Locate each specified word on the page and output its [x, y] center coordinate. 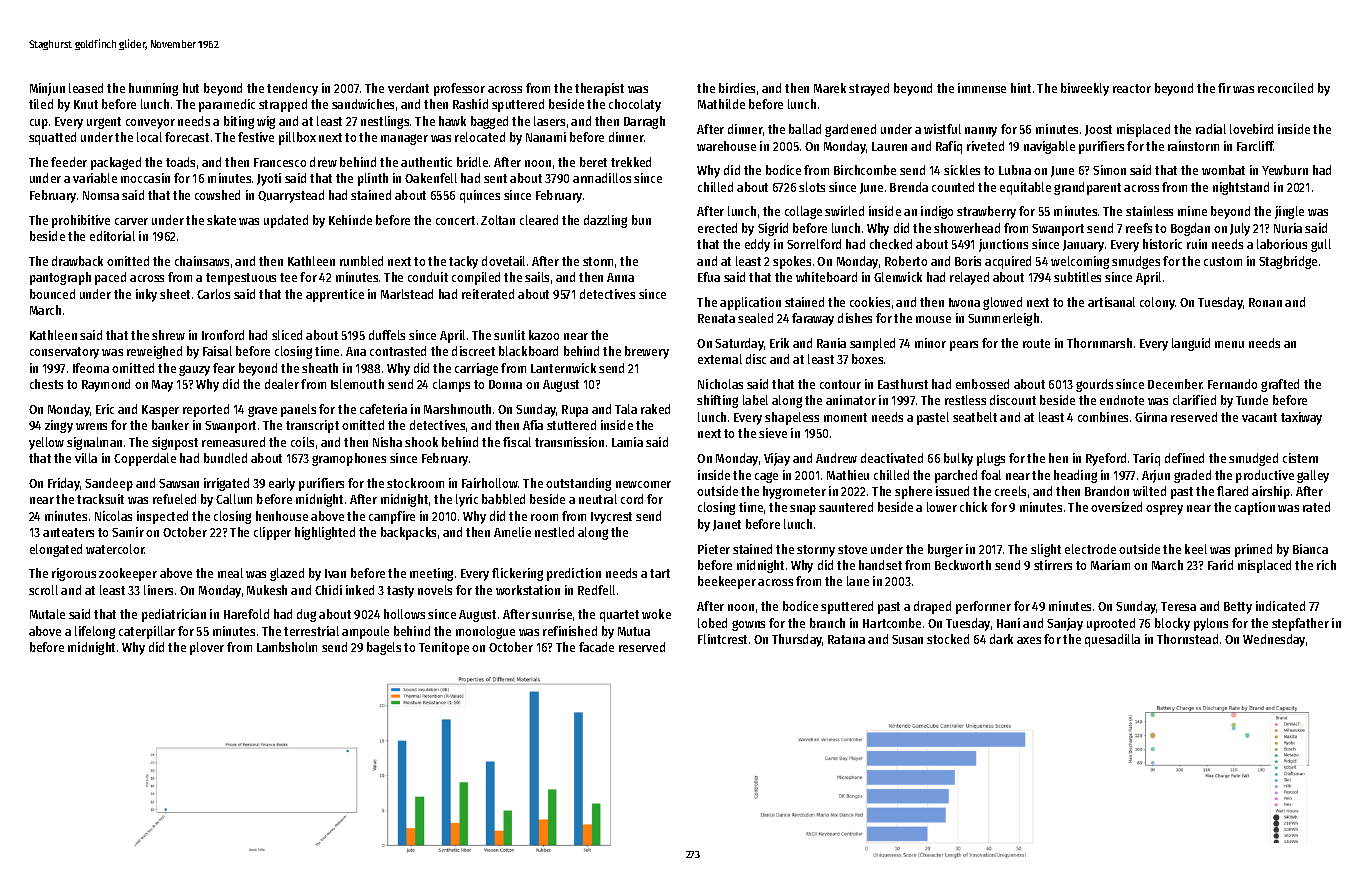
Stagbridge [1288, 262]
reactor [1132, 88]
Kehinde [350, 220]
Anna [620, 277]
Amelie [512, 532]
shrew [168, 335]
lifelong [95, 632]
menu [1229, 344]
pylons [1211, 624]
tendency [292, 89]
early [282, 484]
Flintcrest [722, 639]
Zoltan [498, 220]
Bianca [1310, 549]
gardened [850, 130]
